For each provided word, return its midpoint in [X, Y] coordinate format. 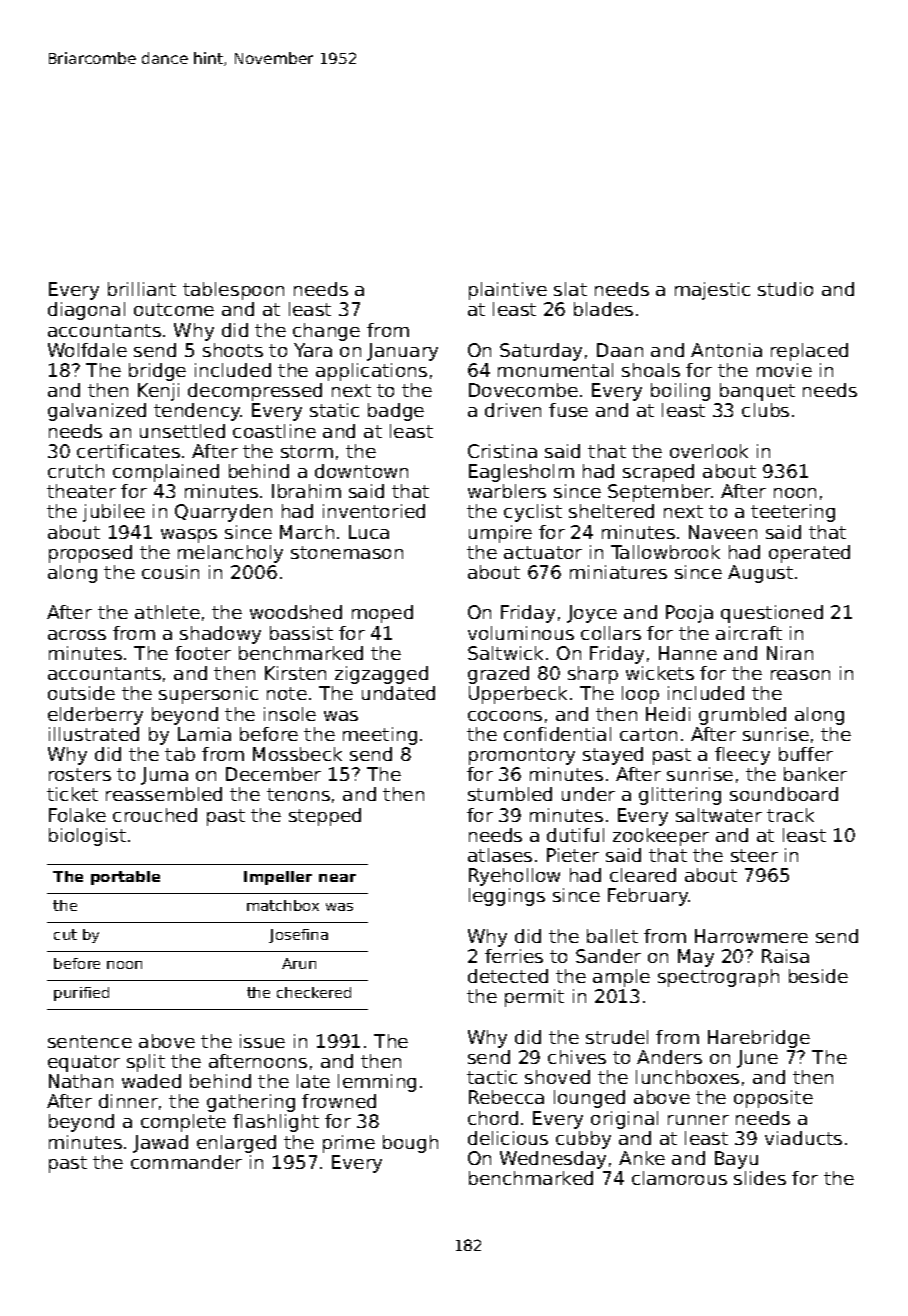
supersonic [208, 695]
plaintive [508, 291]
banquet [757, 392]
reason [800, 675]
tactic [492, 1077]
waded [151, 1081]
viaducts [803, 1138]
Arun [299, 963]
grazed [498, 675]
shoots [233, 350]
